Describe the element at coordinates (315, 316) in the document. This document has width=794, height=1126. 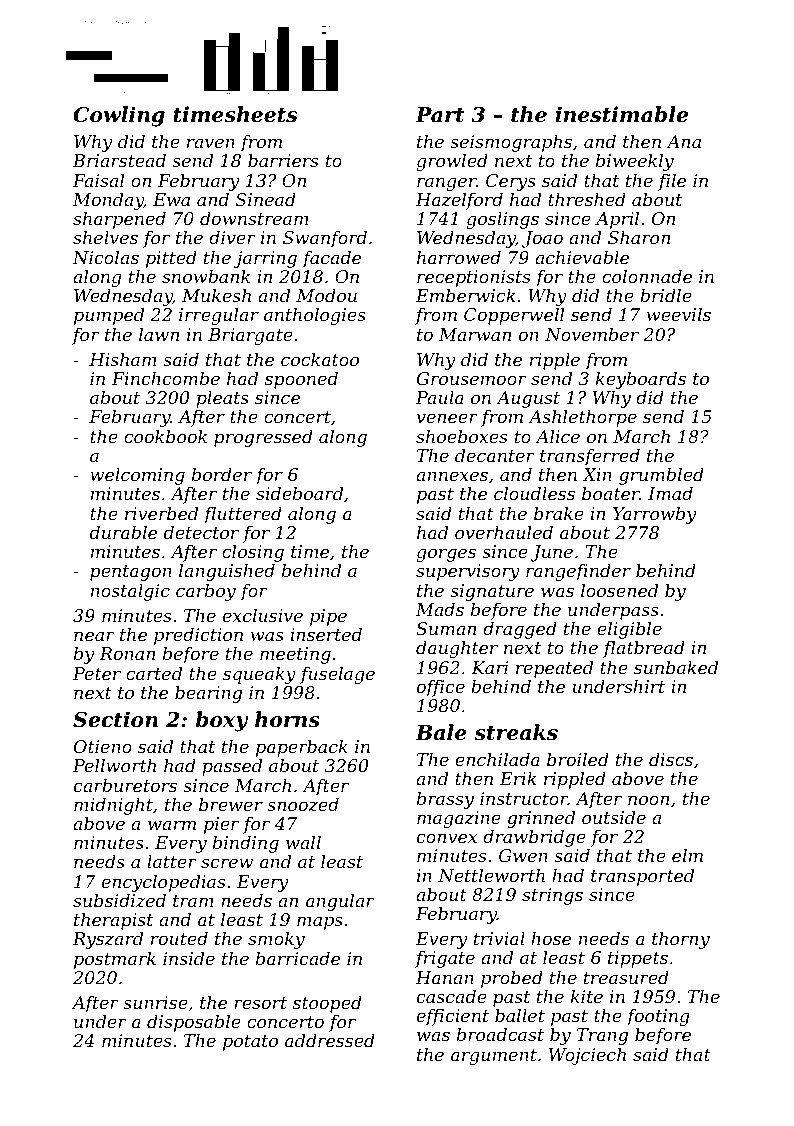
I see `anthologies` at that location.
